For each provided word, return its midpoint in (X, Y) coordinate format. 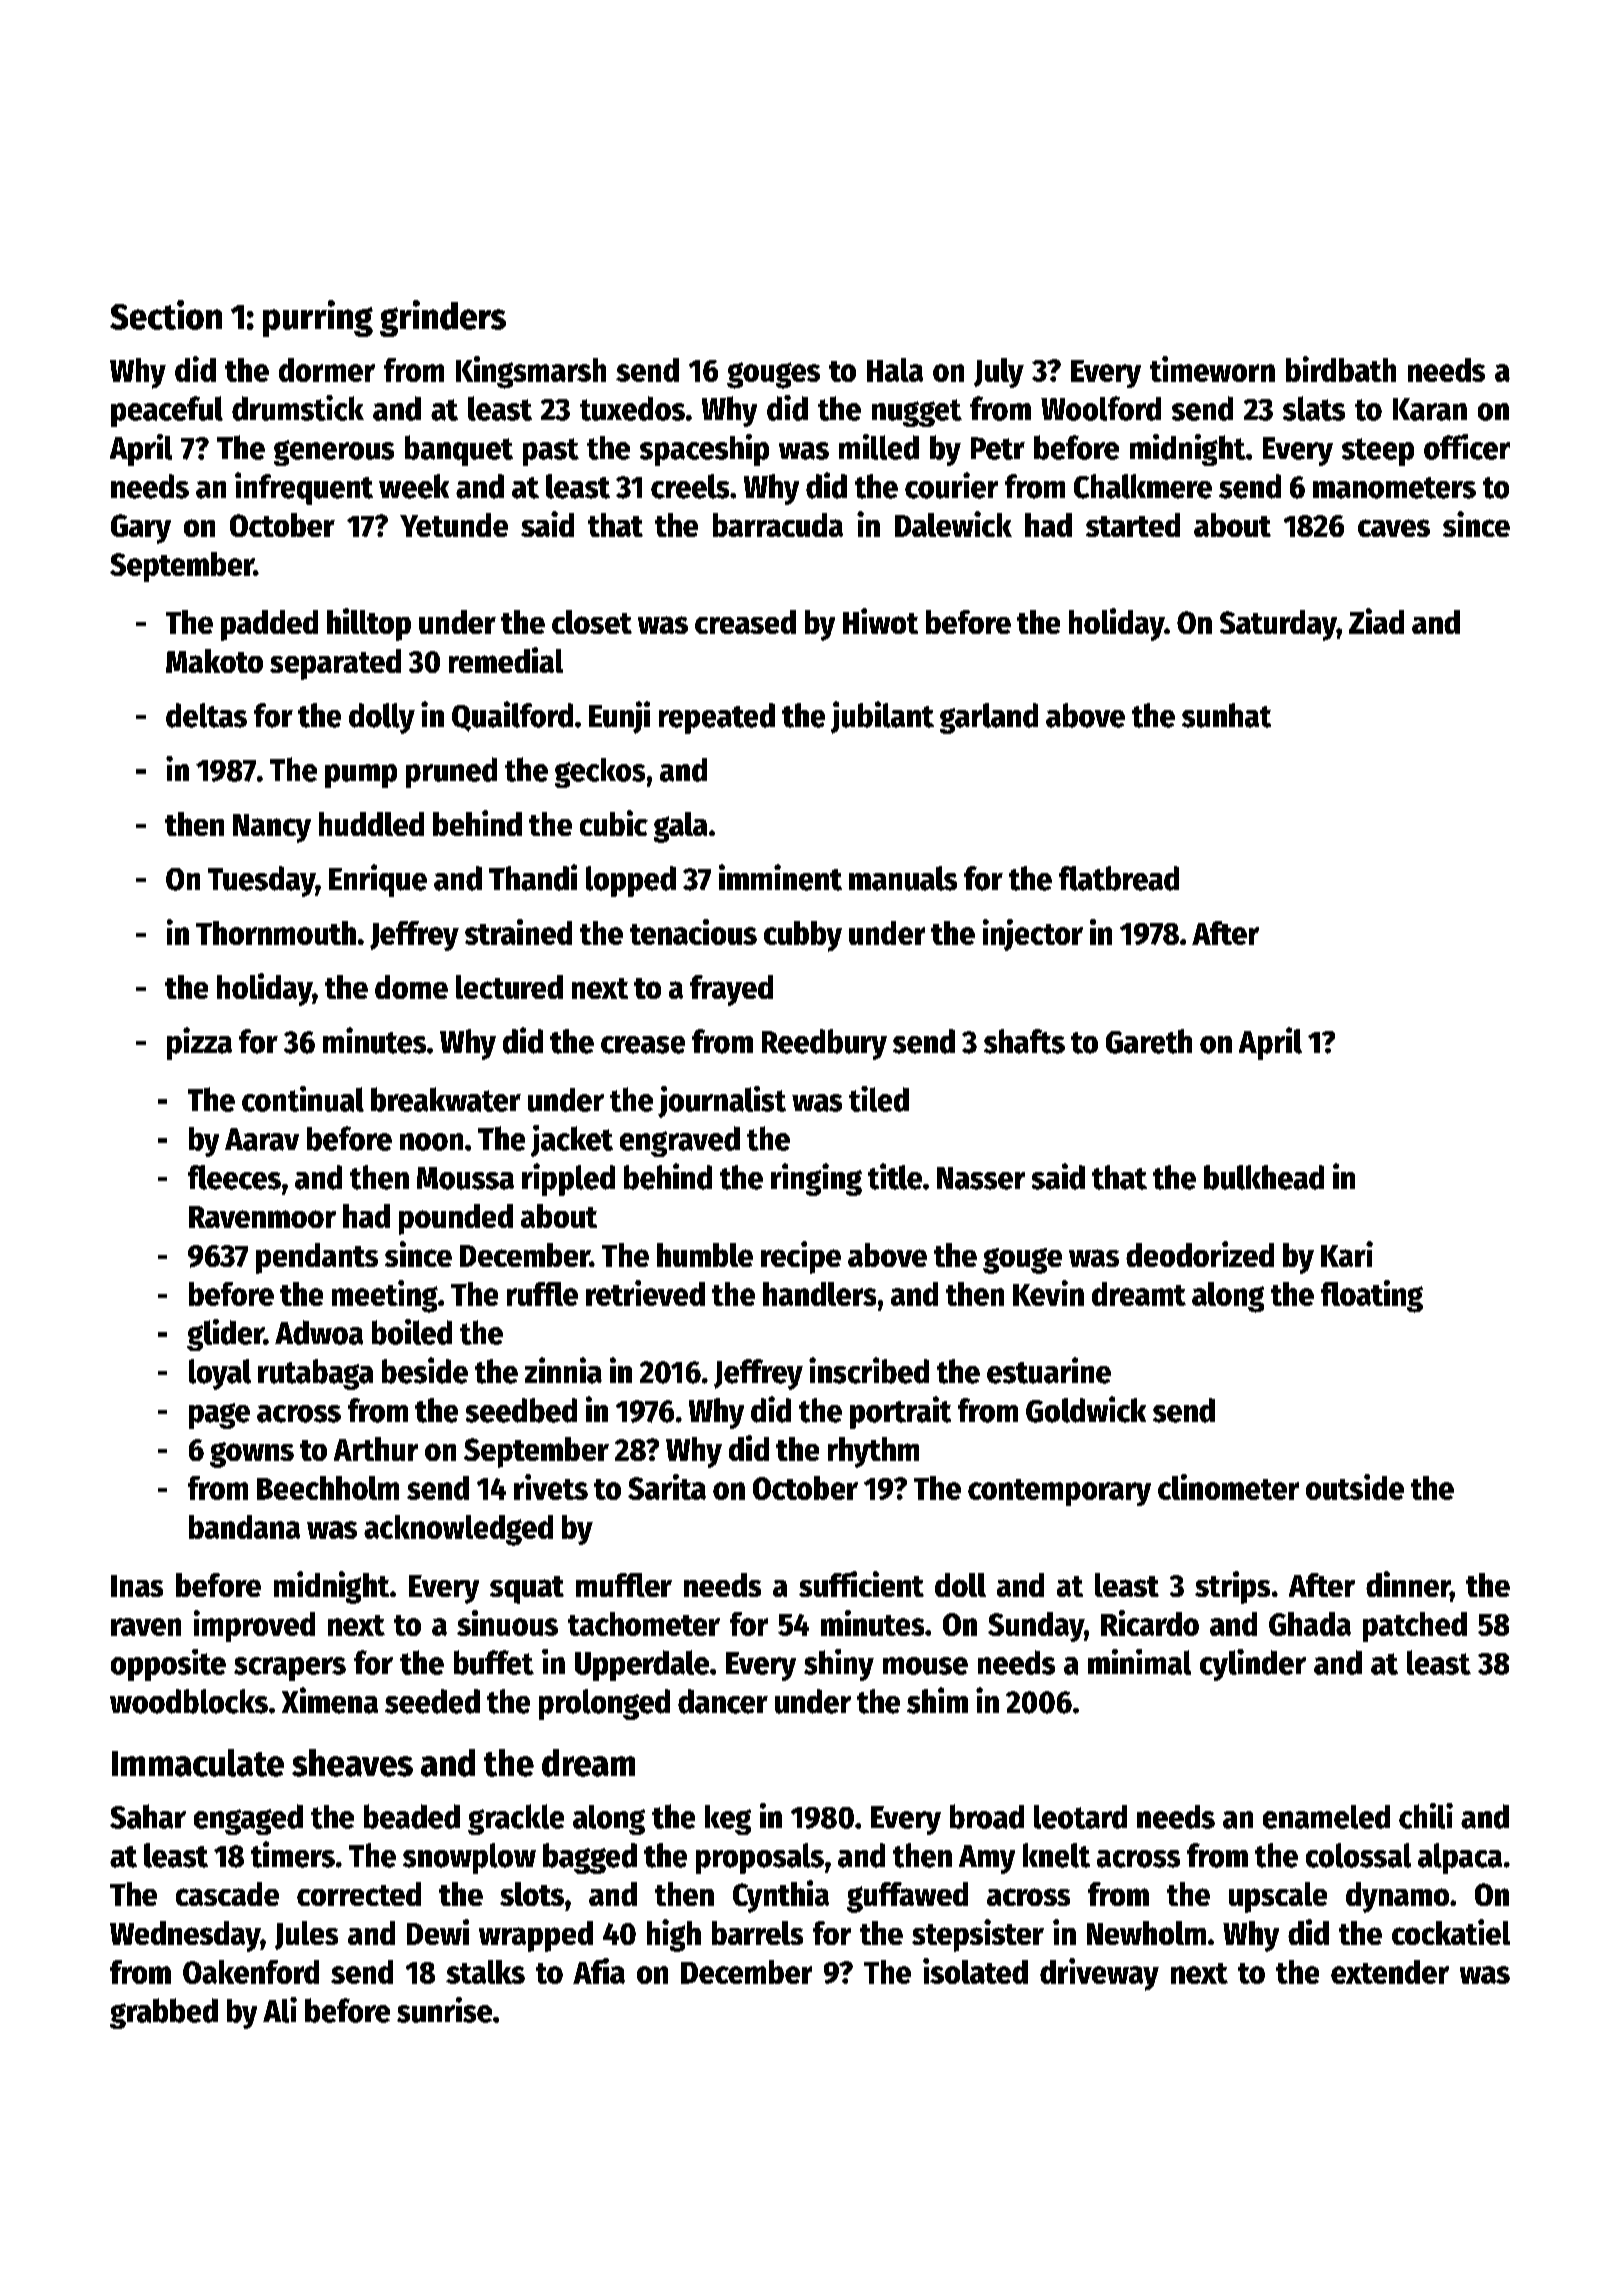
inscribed (869, 1370)
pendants (317, 1258)
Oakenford (251, 1972)
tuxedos (632, 408)
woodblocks (189, 1701)
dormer (327, 370)
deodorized (1200, 1254)
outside (1355, 1487)
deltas (206, 715)
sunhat (1226, 715)
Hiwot (880, 621)
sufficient (861, 1584)
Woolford (1101, 408)
